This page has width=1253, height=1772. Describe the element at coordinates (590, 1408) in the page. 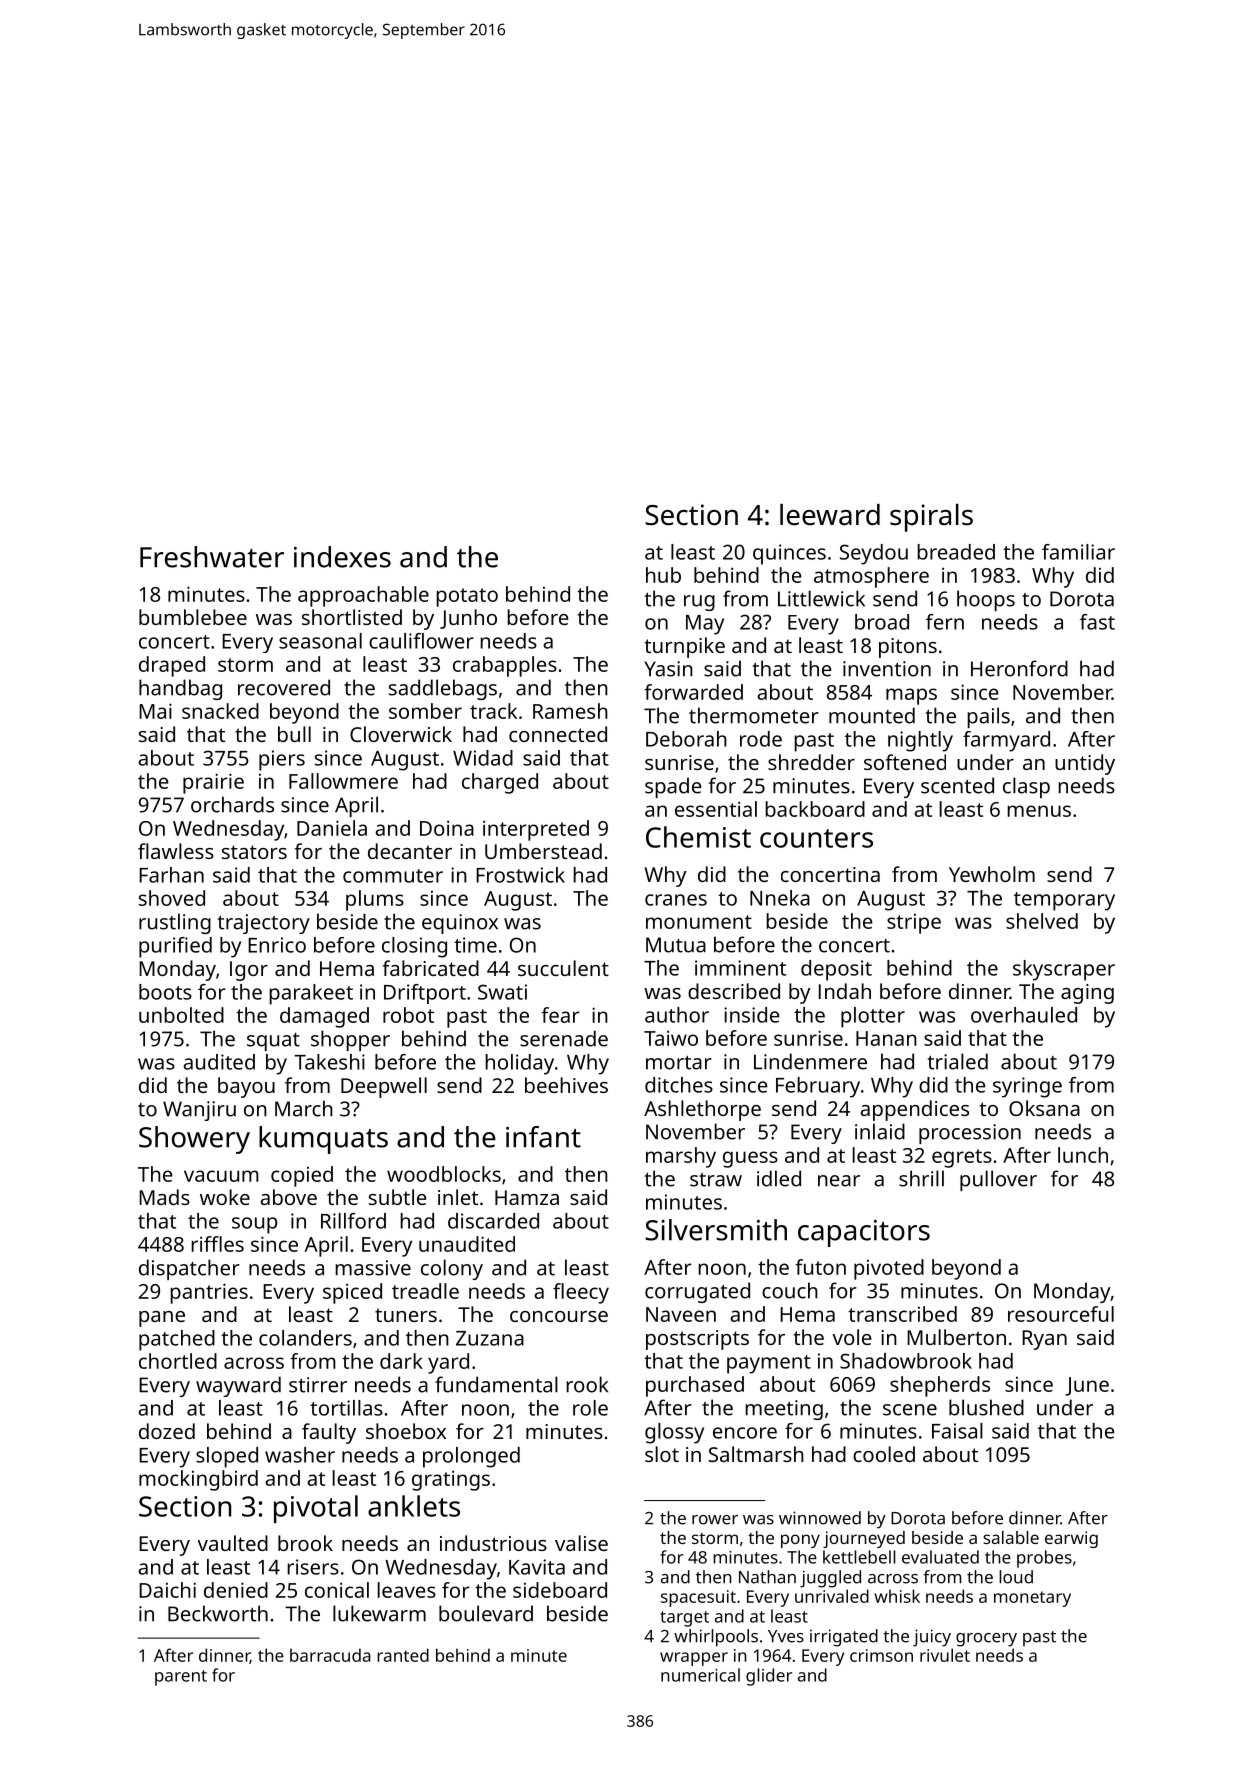

I see `role` at that location.
